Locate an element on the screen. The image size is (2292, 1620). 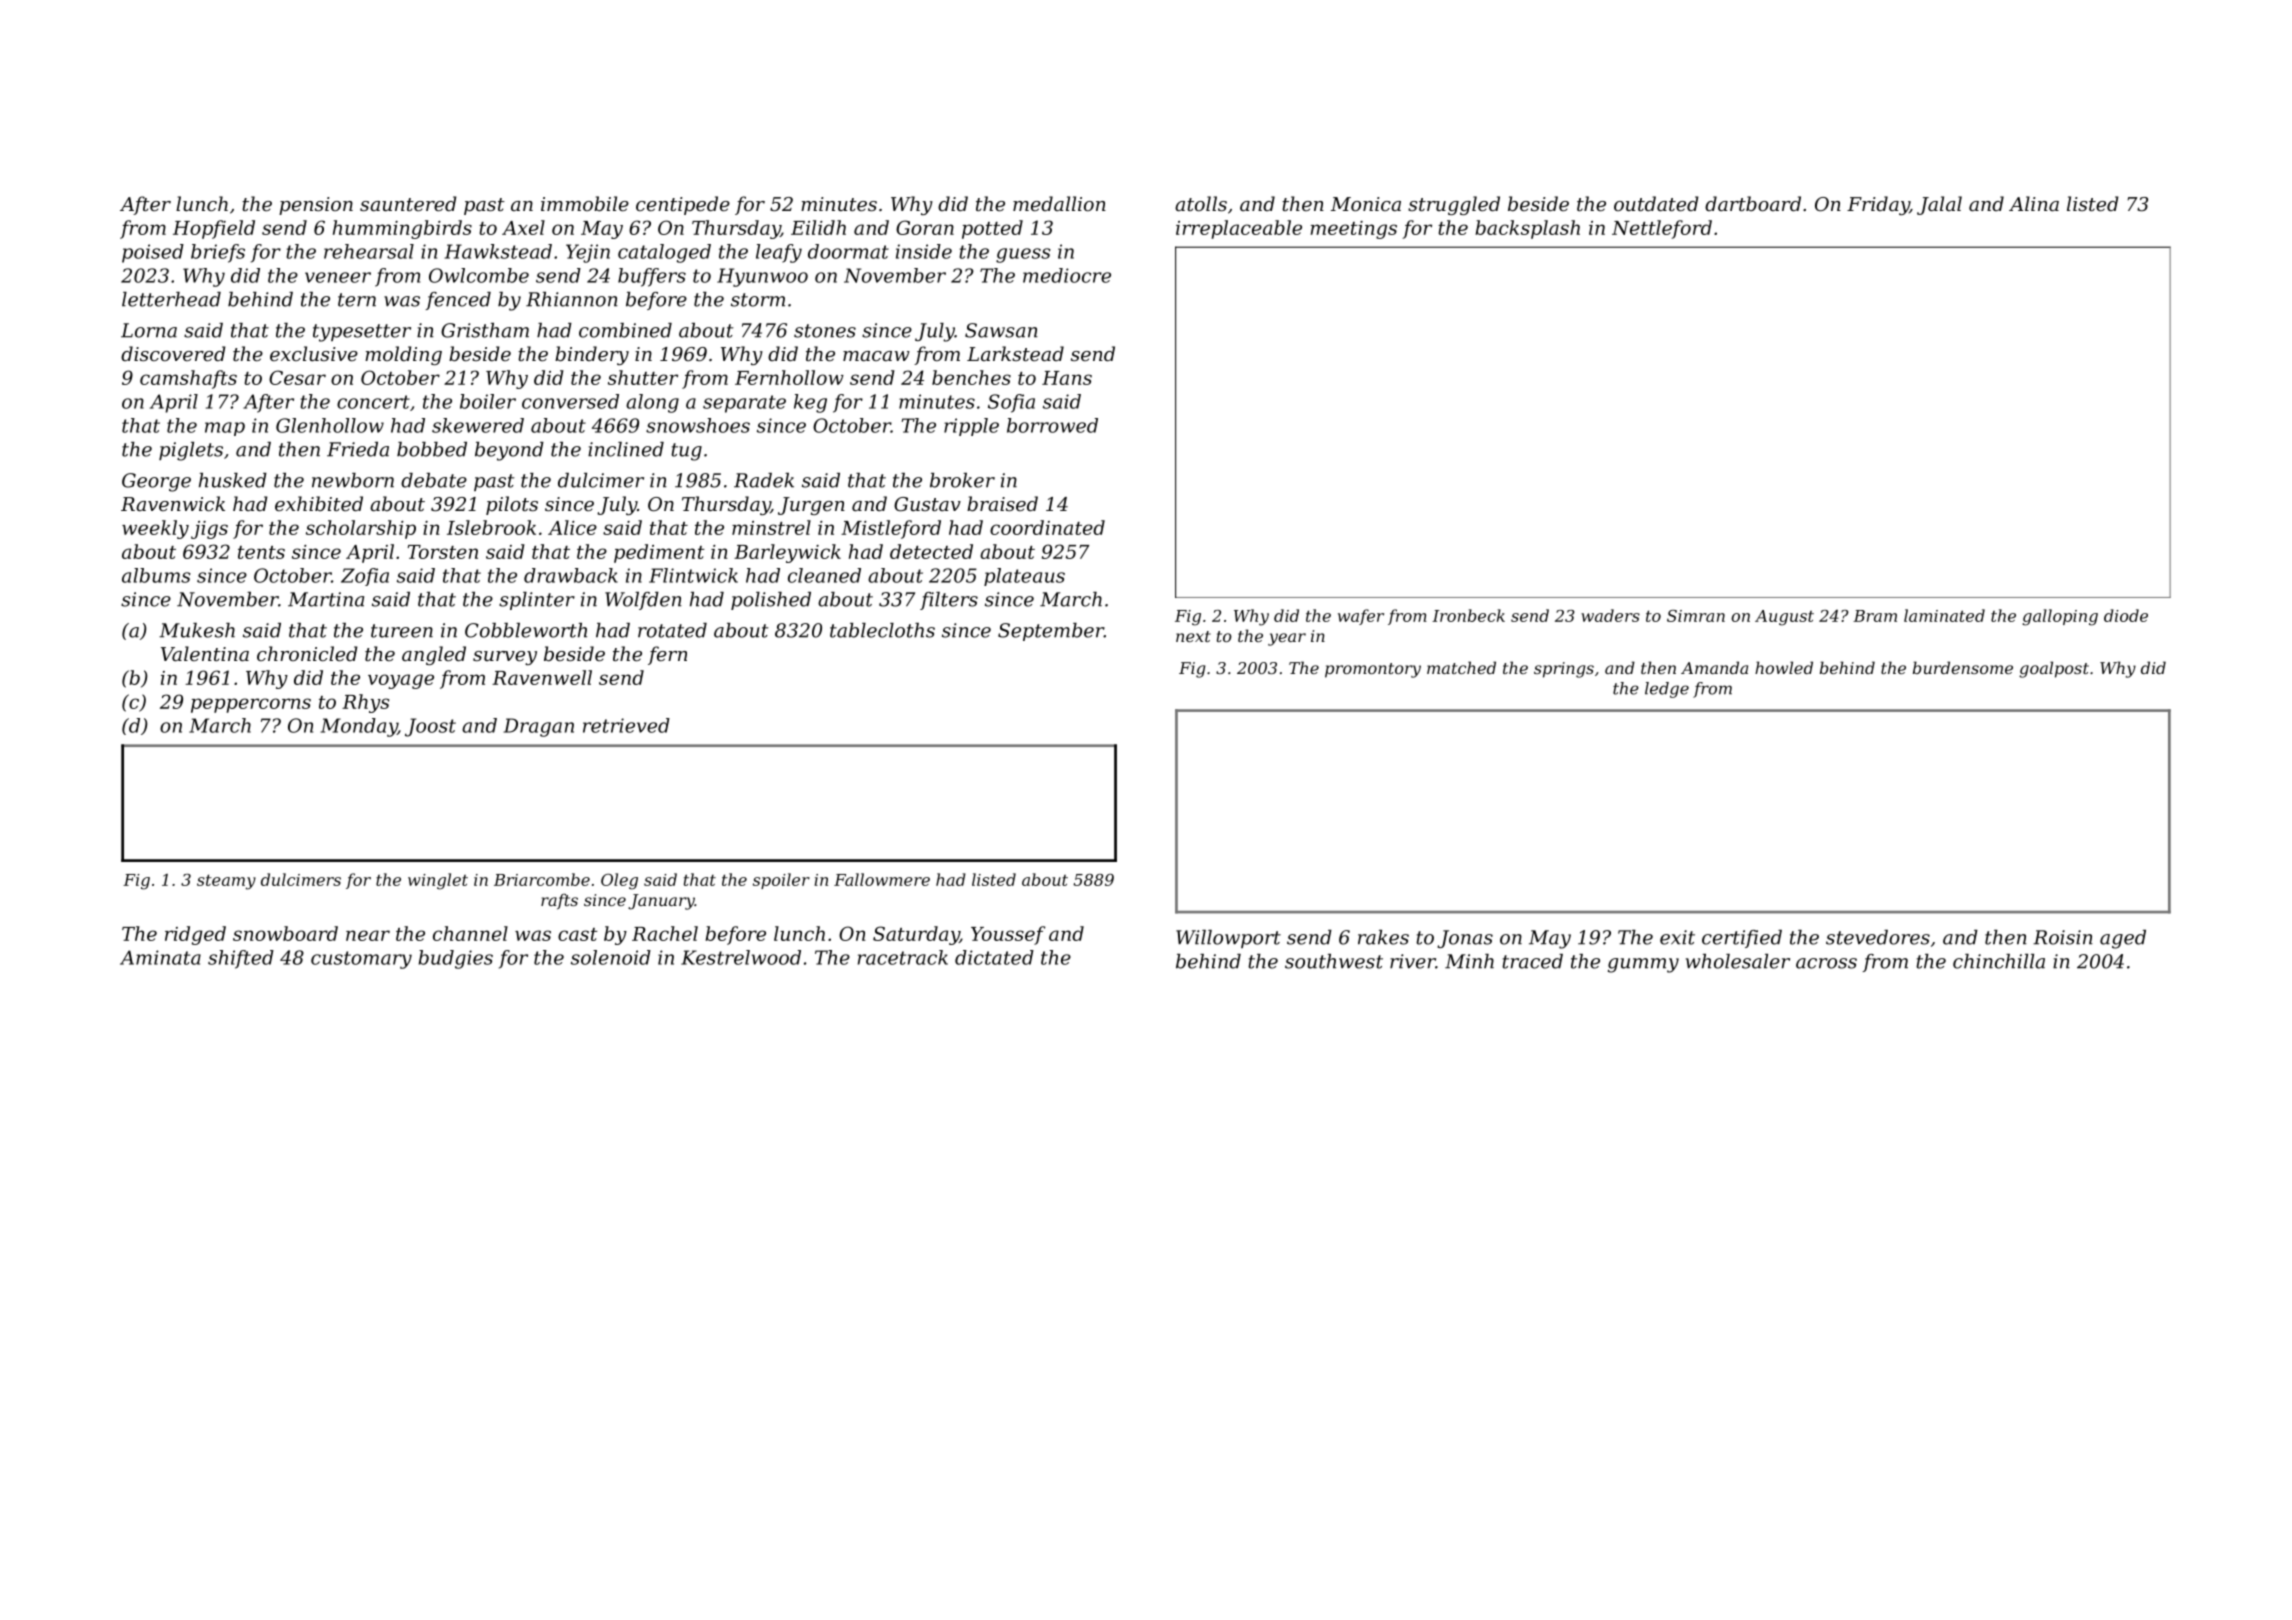
budgies is located at coordinates (456, 959).
